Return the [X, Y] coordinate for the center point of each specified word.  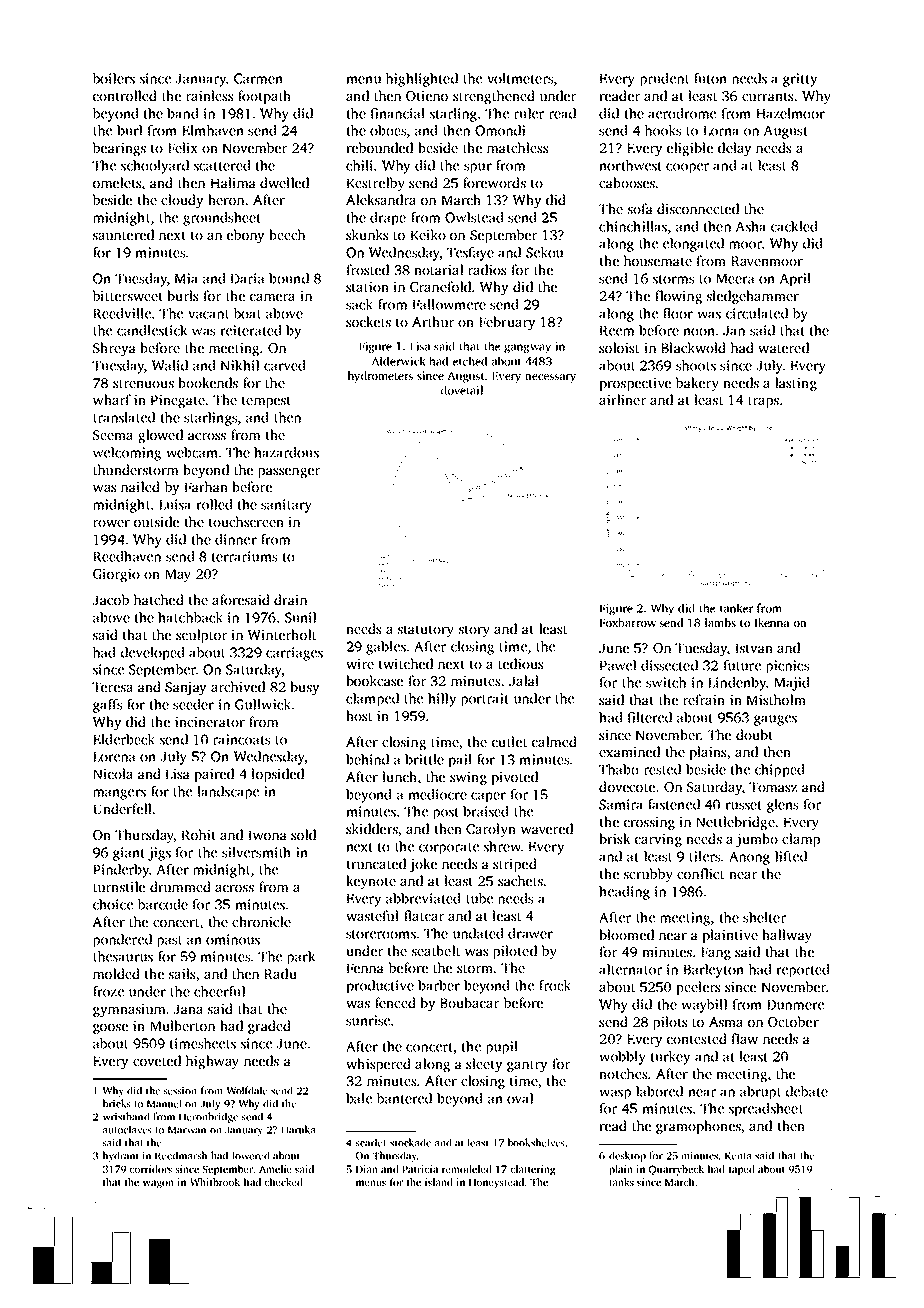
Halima [233, 182]
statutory [426, 631]
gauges [775, 720]
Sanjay [185, 689]
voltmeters [520, 78]
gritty [800, 80]
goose [110, 1029]
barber [439, 985]
